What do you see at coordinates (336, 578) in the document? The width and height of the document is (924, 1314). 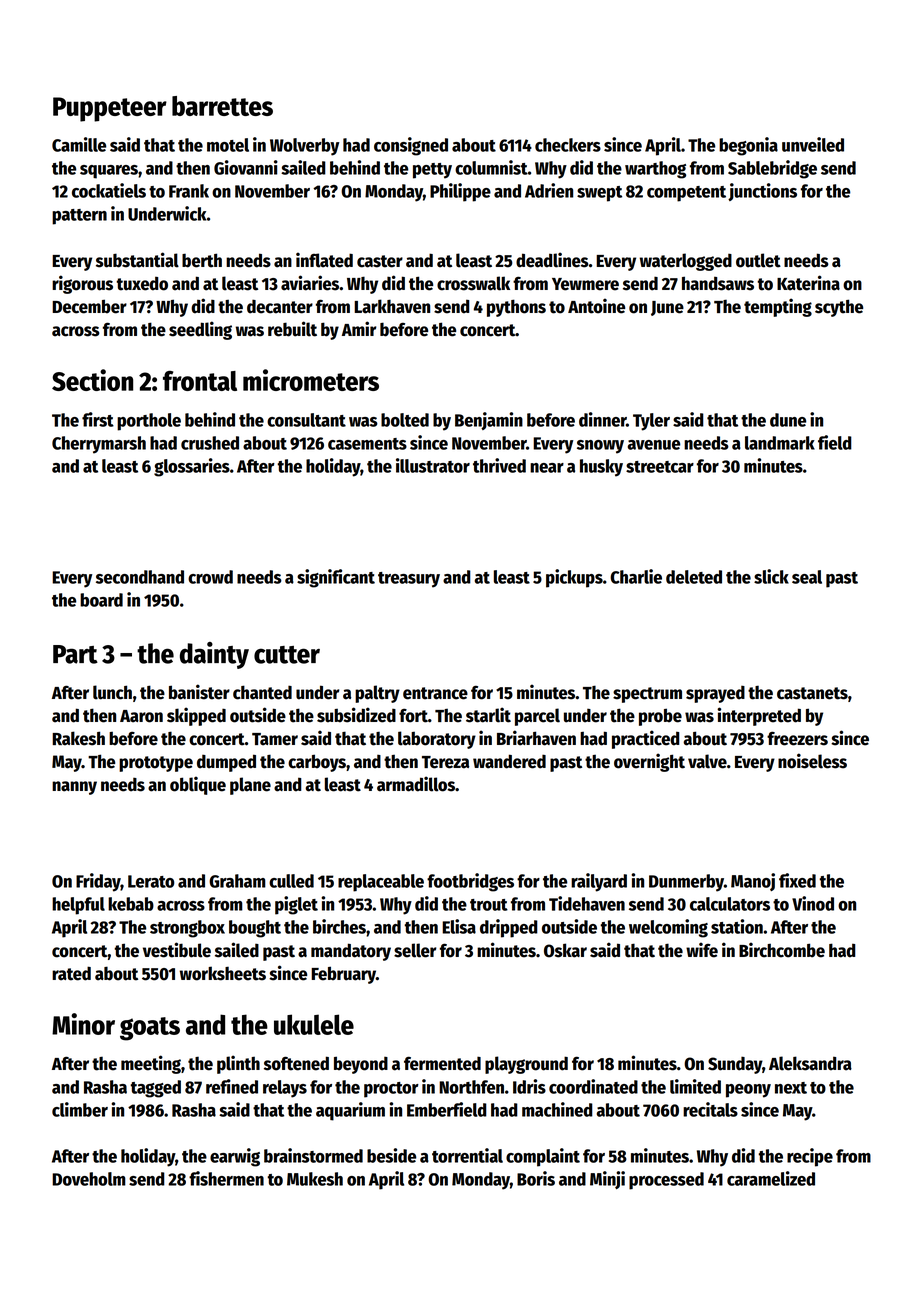 I see `significant` at bounding box center [336, 578].
